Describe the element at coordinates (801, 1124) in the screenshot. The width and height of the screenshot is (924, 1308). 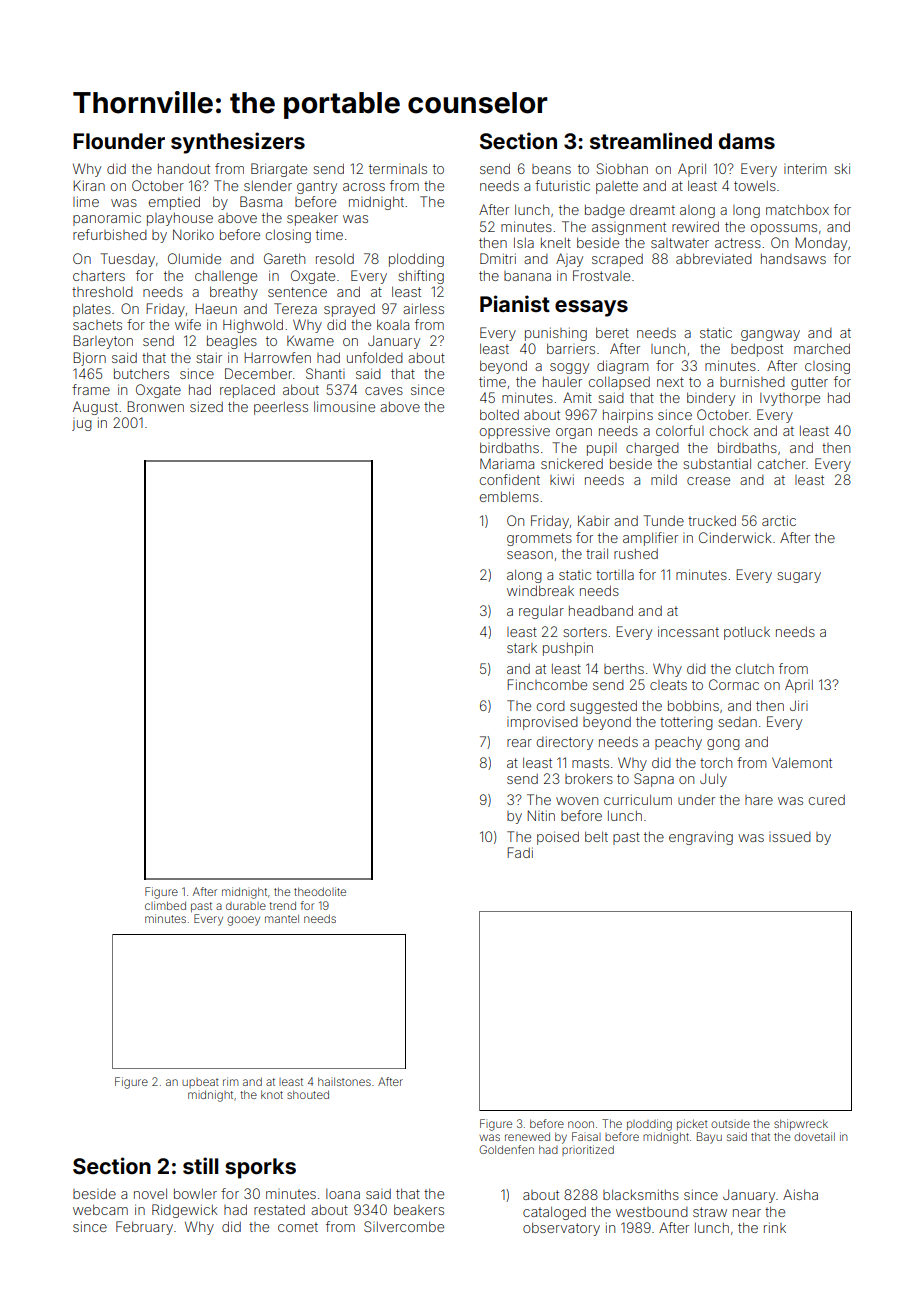
I see `shipwreck` at that location.
